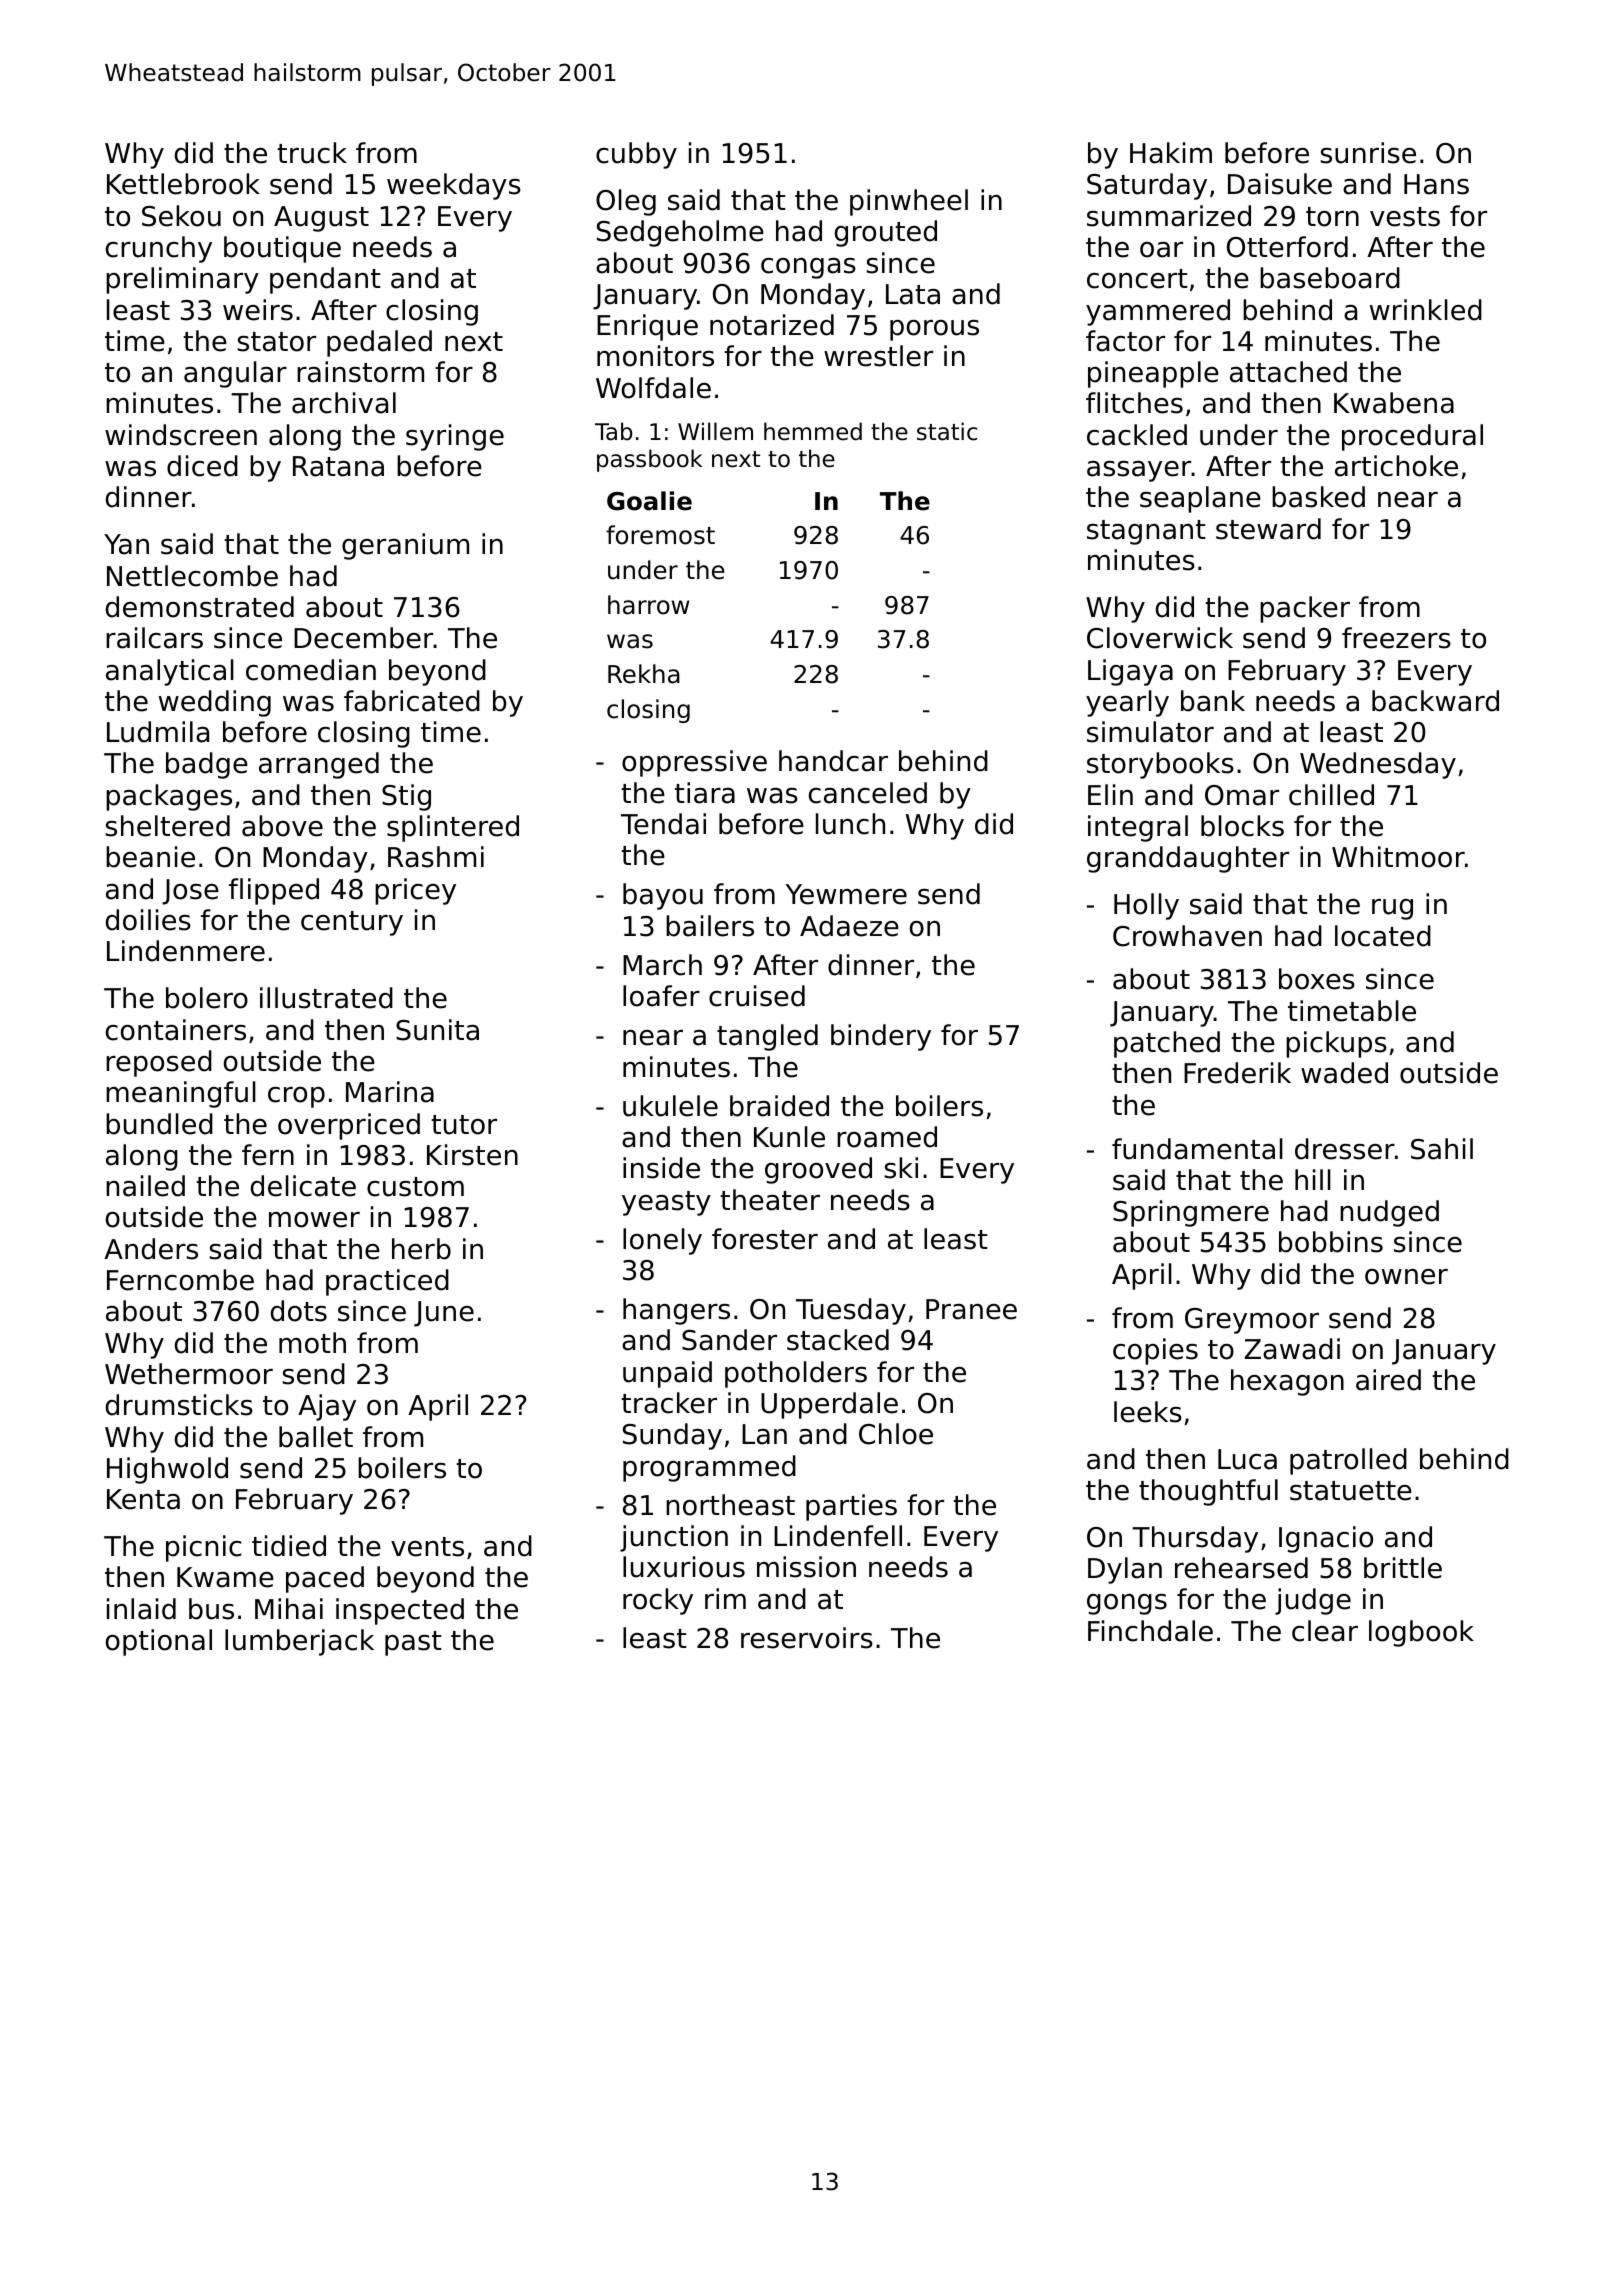  I want to click on boxes, so click(1317, 979).
